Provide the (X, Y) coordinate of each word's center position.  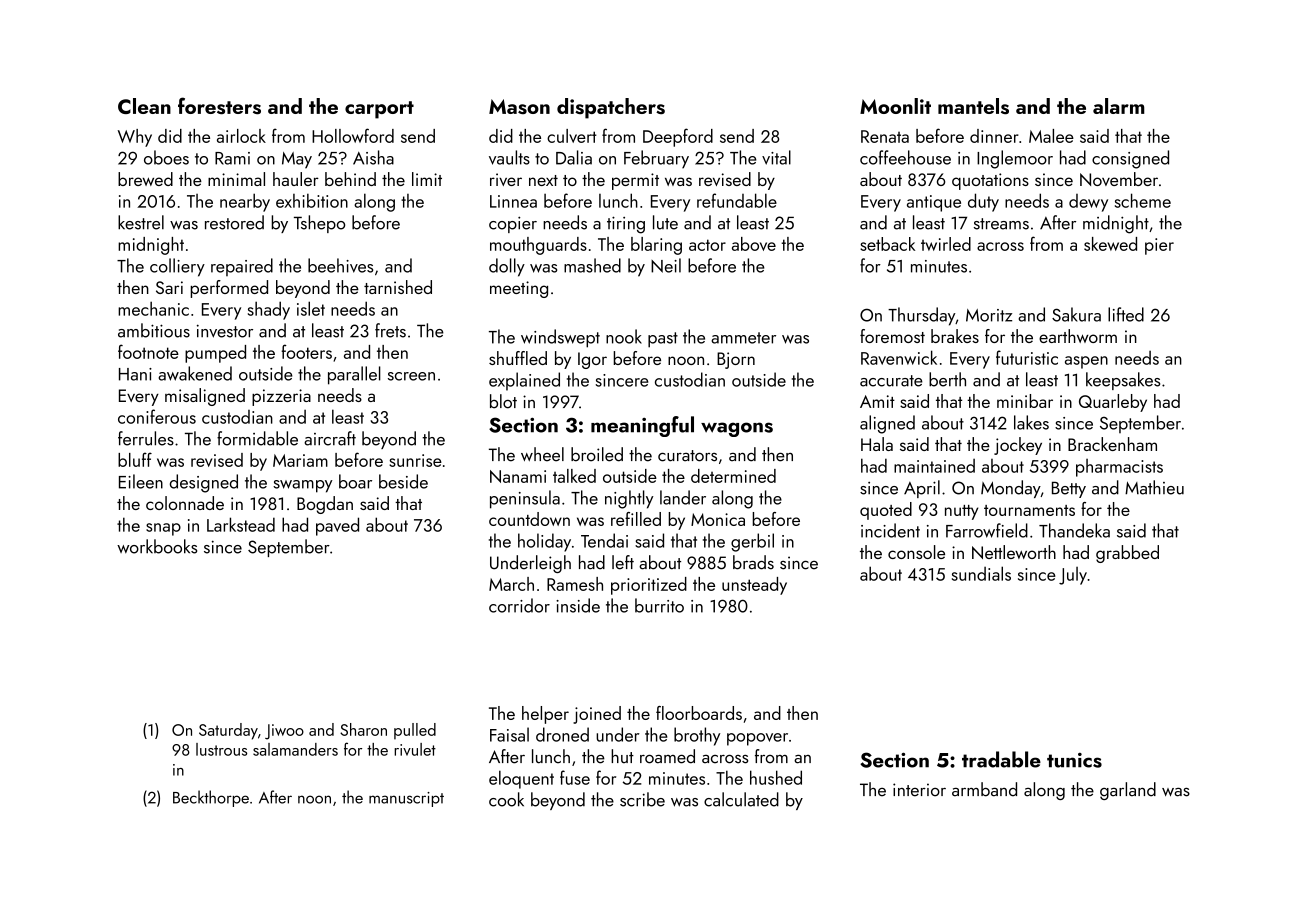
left (623, 562)
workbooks (157, 546)
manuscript (406, 799)
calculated (741, 799)
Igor (592, 360)
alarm (1119, 106)
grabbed (1127, 554)
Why (135, 138)
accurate (891, 381)
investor (225, 331)
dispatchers (611, 108)
